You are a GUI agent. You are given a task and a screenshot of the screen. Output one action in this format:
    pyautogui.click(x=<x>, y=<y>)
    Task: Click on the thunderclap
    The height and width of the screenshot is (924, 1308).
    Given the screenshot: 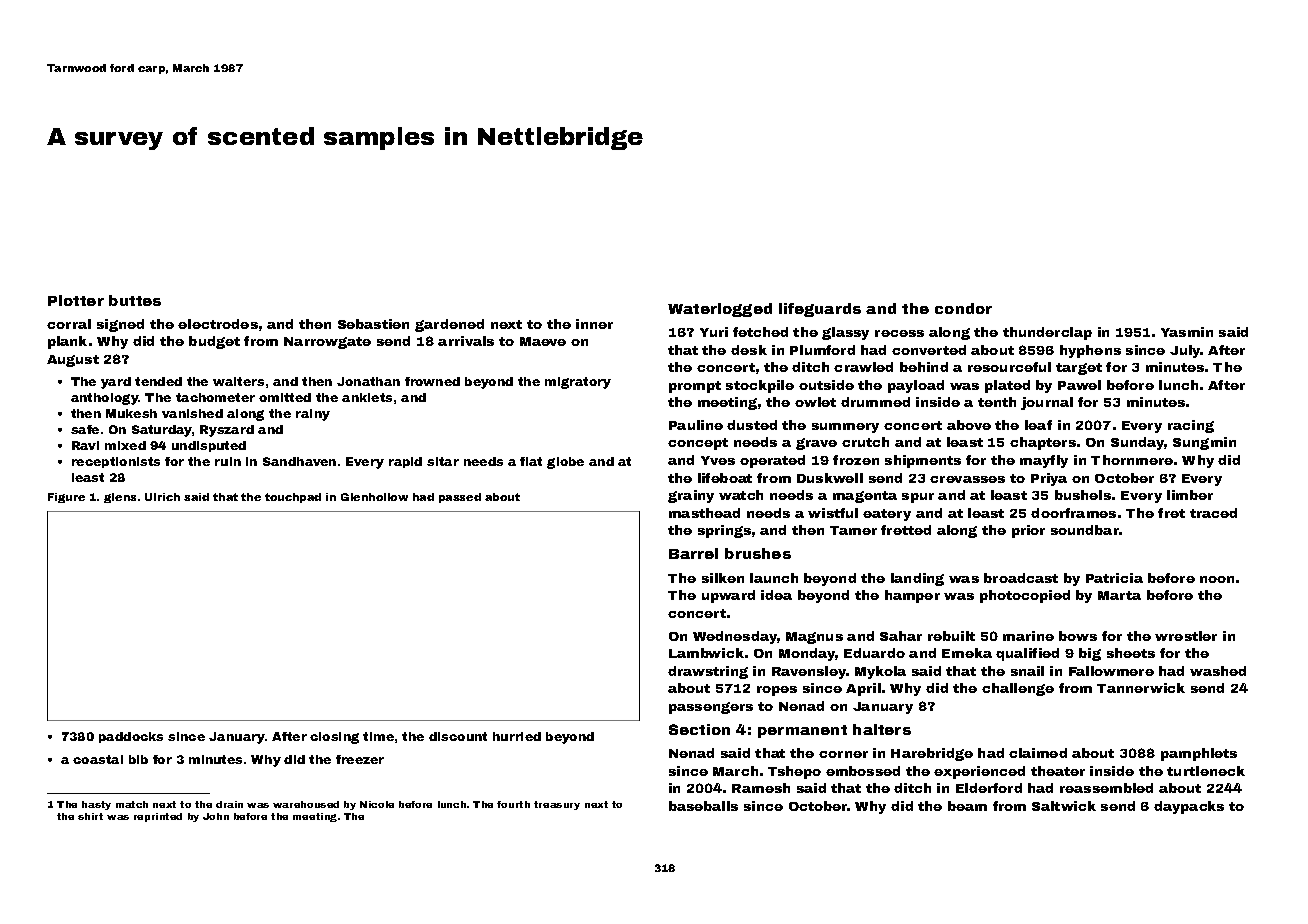 What is the action you would take?
    pyautogui.click(x=1047, y=333)
